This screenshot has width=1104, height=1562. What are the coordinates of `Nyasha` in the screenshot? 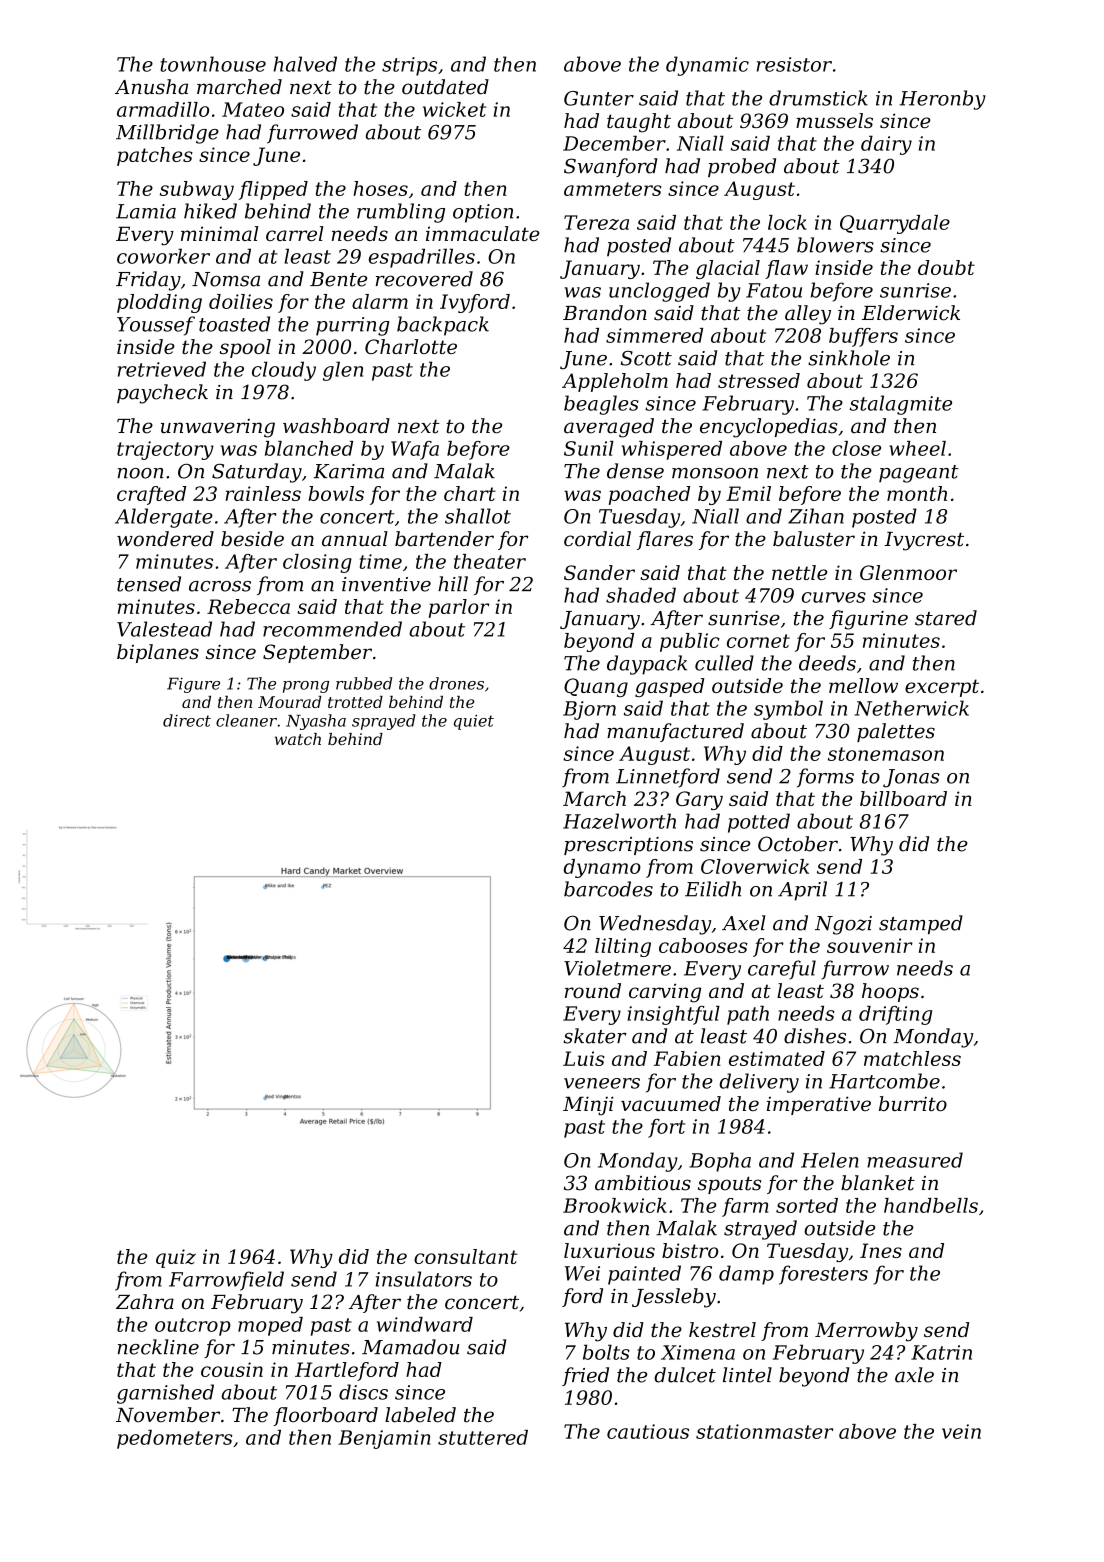 It's located at (316, 722).
